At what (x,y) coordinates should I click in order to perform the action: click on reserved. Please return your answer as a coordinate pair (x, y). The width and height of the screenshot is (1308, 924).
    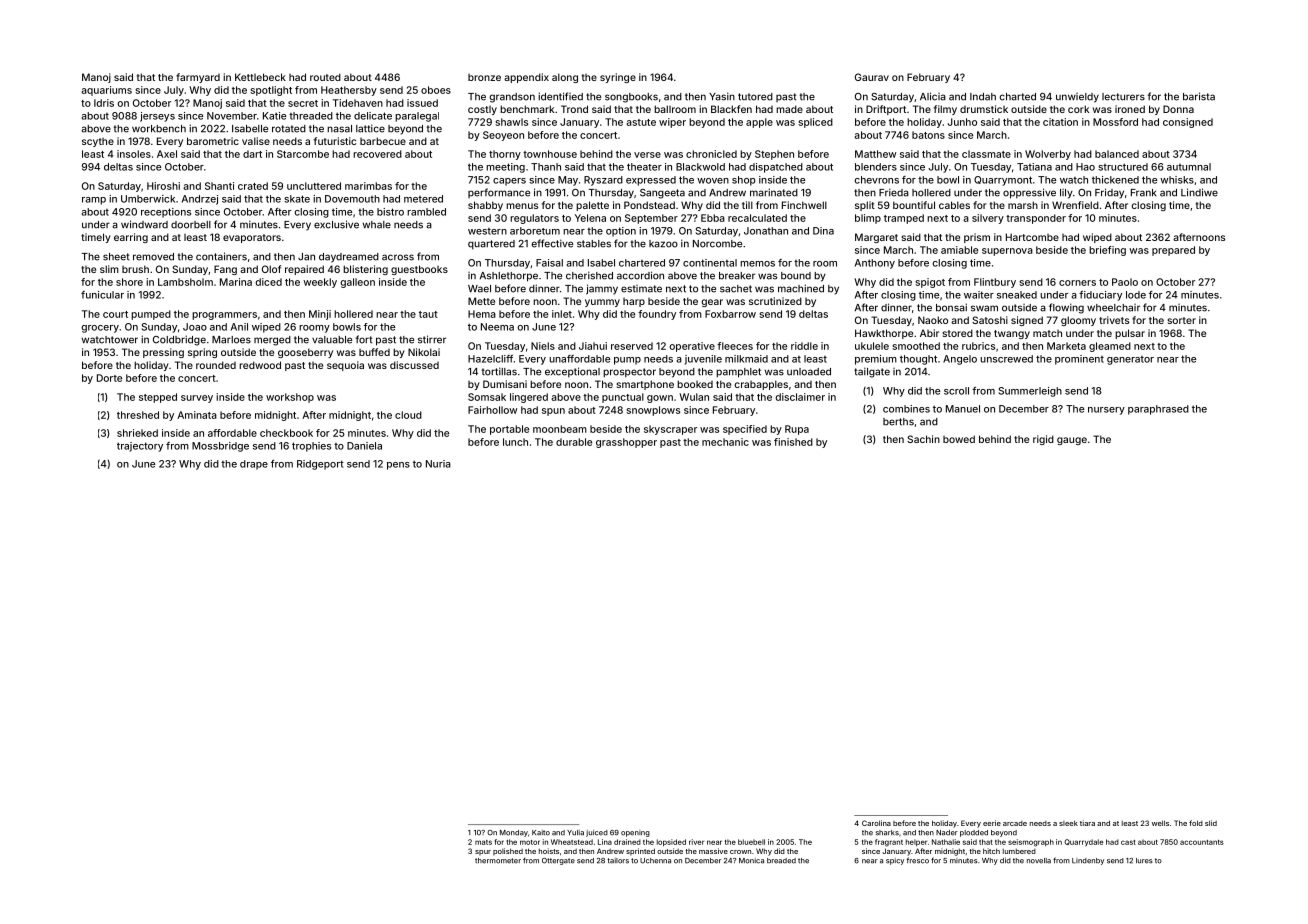
    Looking at the image, I should click on (632, 346).
